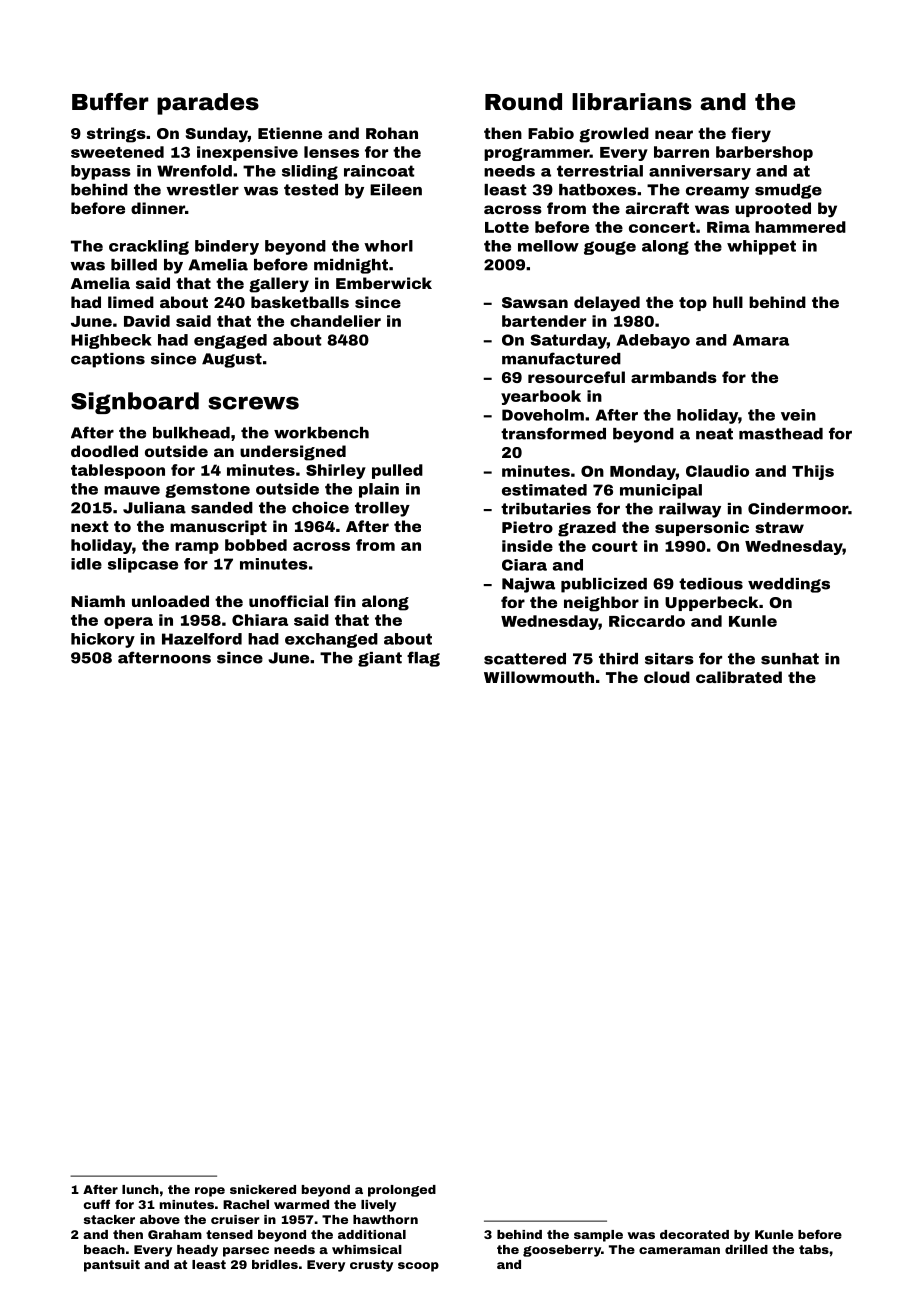  Describe the element at coordinates (544, 321) in the image. I see `bartender` at that location.
